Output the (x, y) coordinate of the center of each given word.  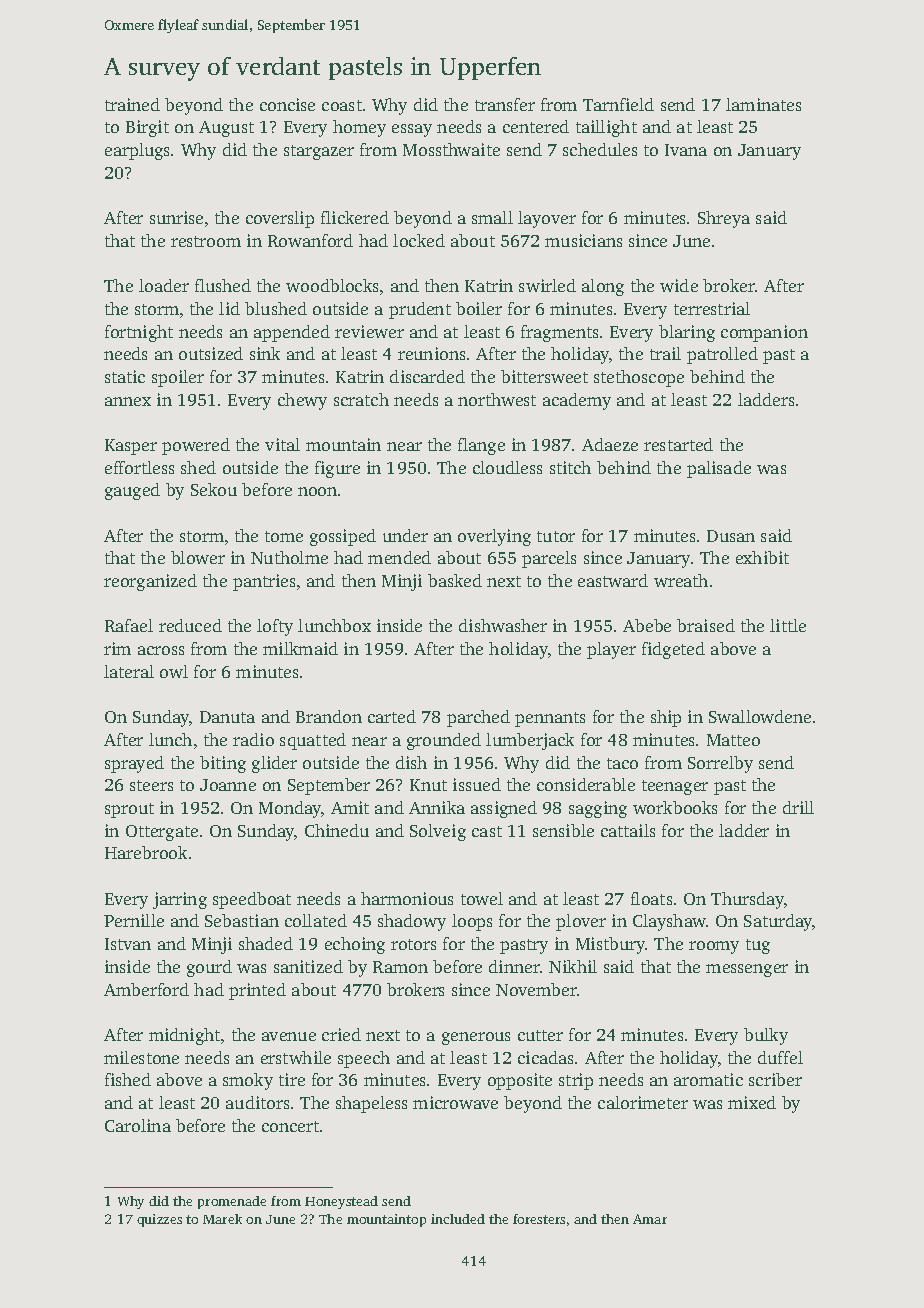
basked (455, 580)
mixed (752, 1102)
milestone (141, 1057)
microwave (455, 1102)
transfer (505, 104)
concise (287, 104)
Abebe (647, 625)
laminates (763, 104)
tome (284, 536)
